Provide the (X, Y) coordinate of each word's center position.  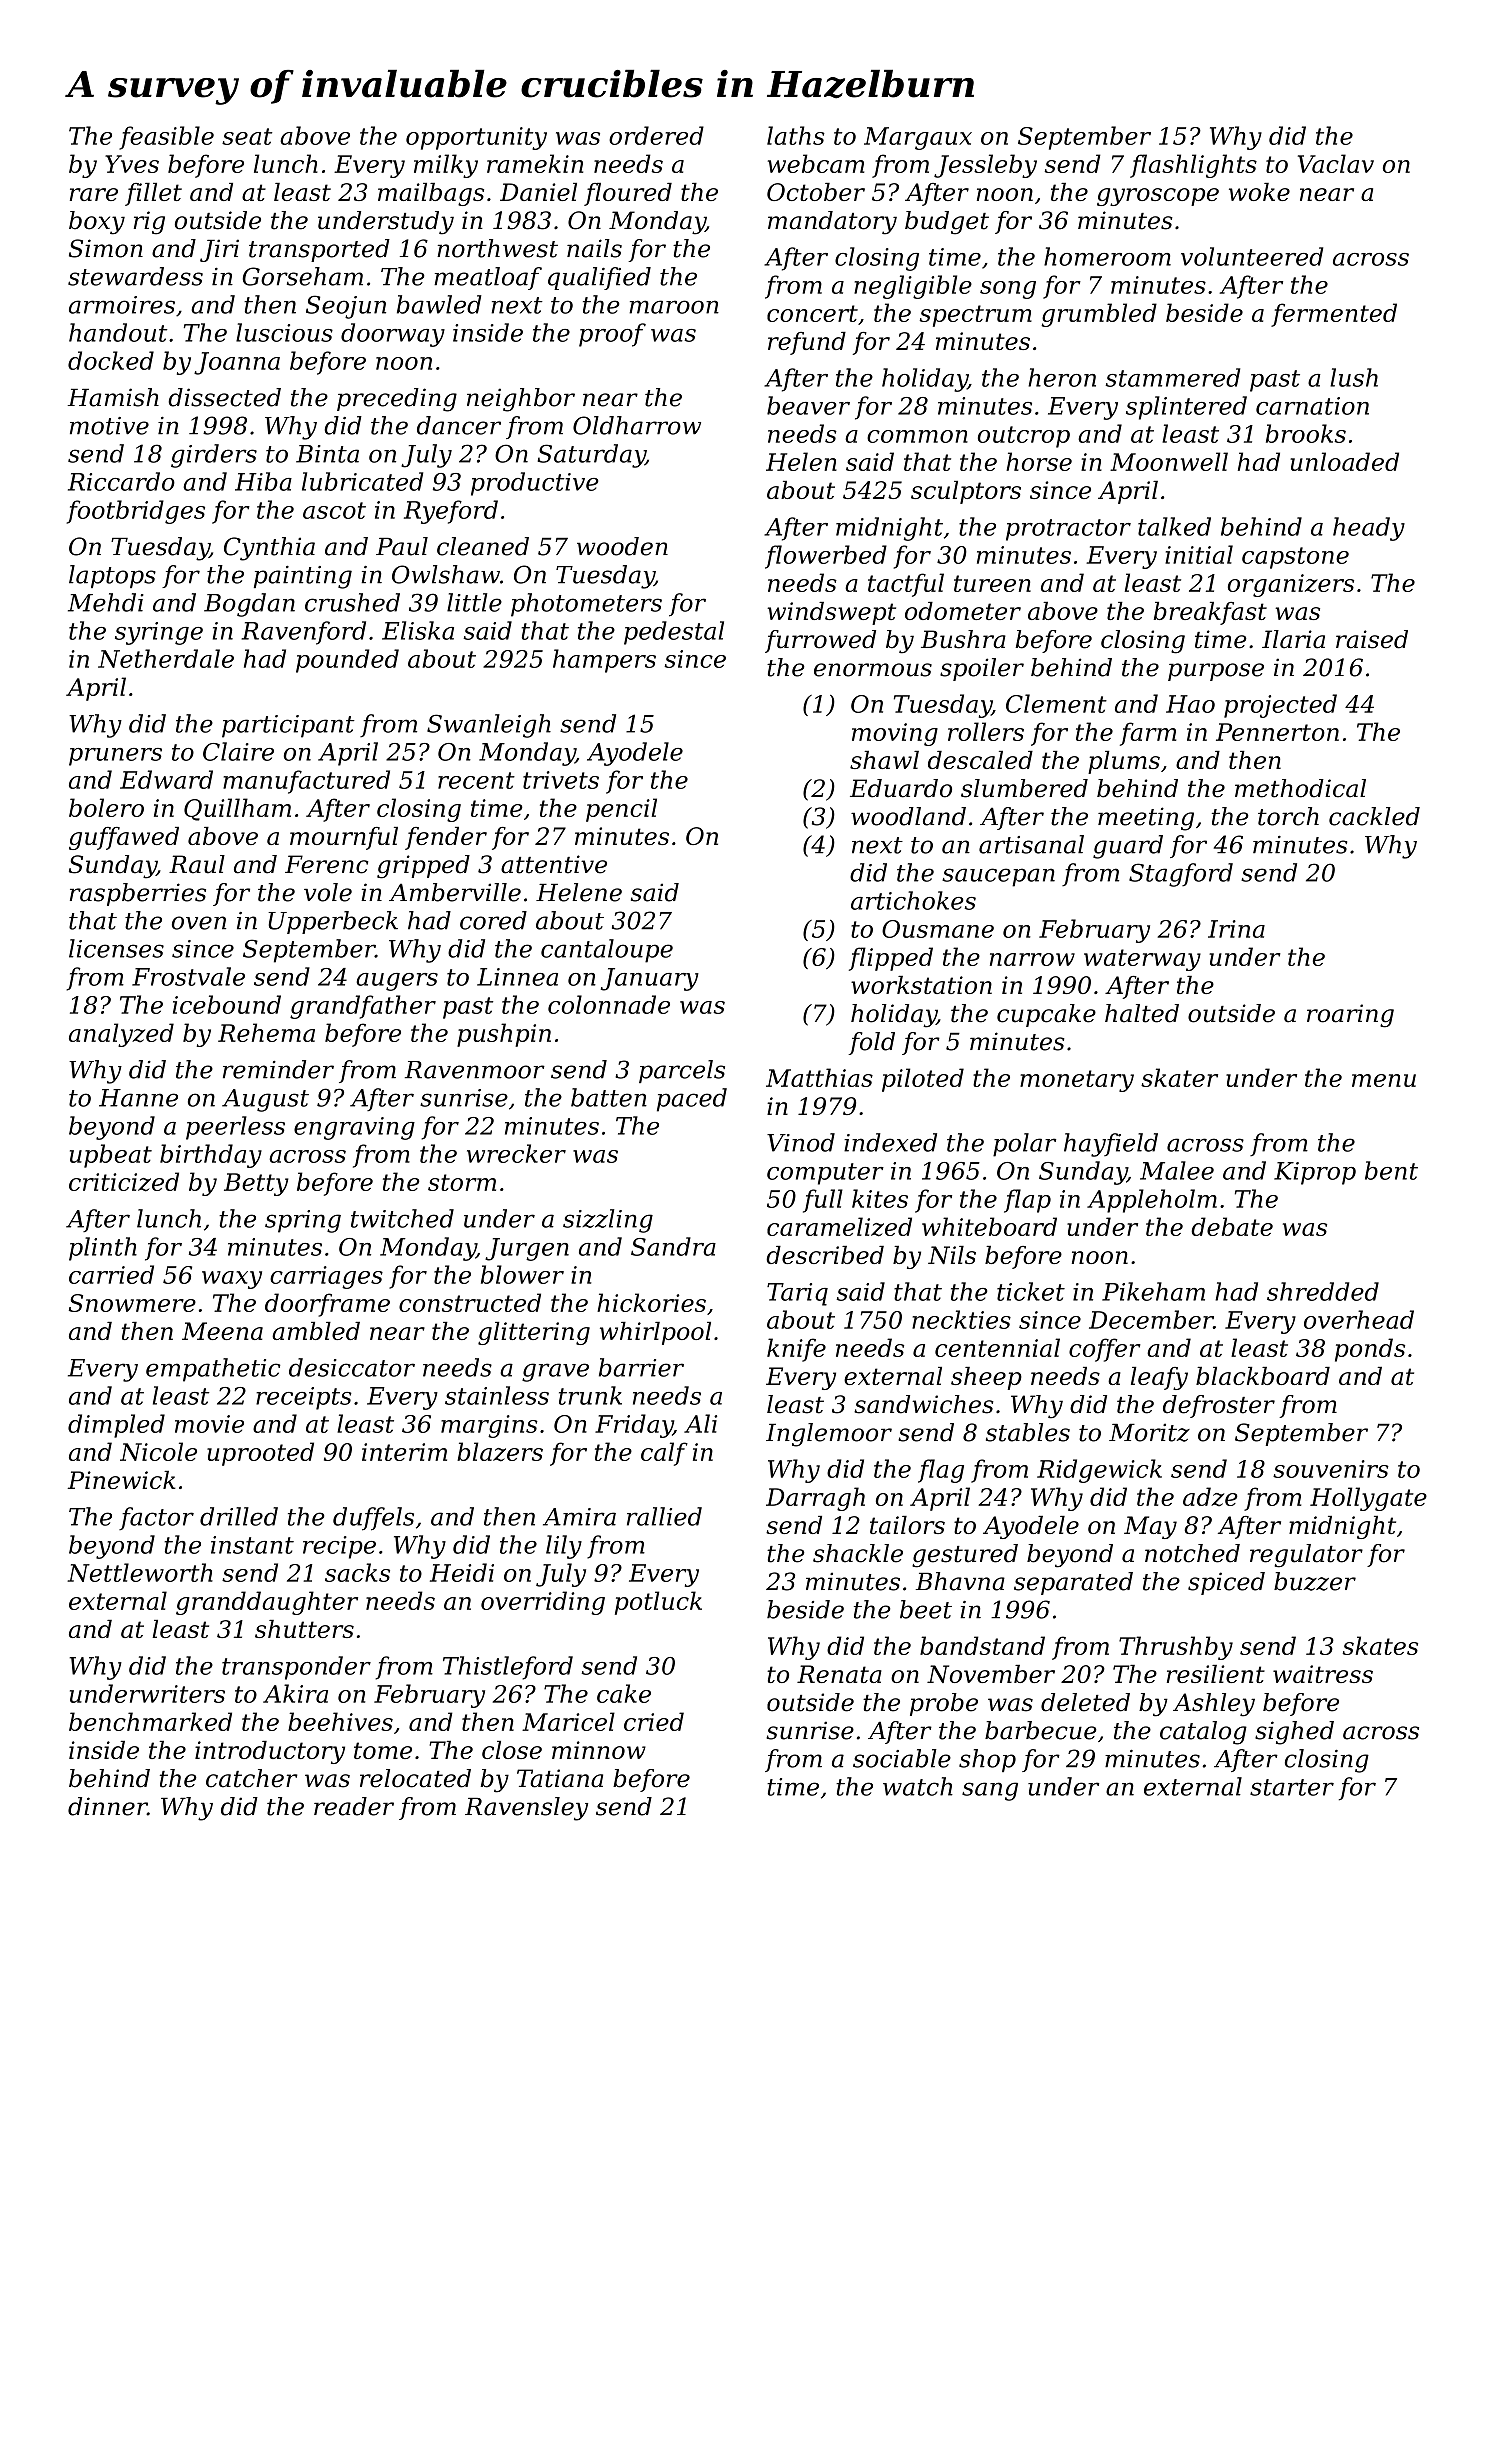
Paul (402, 546)
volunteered (1252, 256)
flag (941, 1471)
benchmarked (150, 1721)
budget (947, 223)
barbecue (1041, 1730)
